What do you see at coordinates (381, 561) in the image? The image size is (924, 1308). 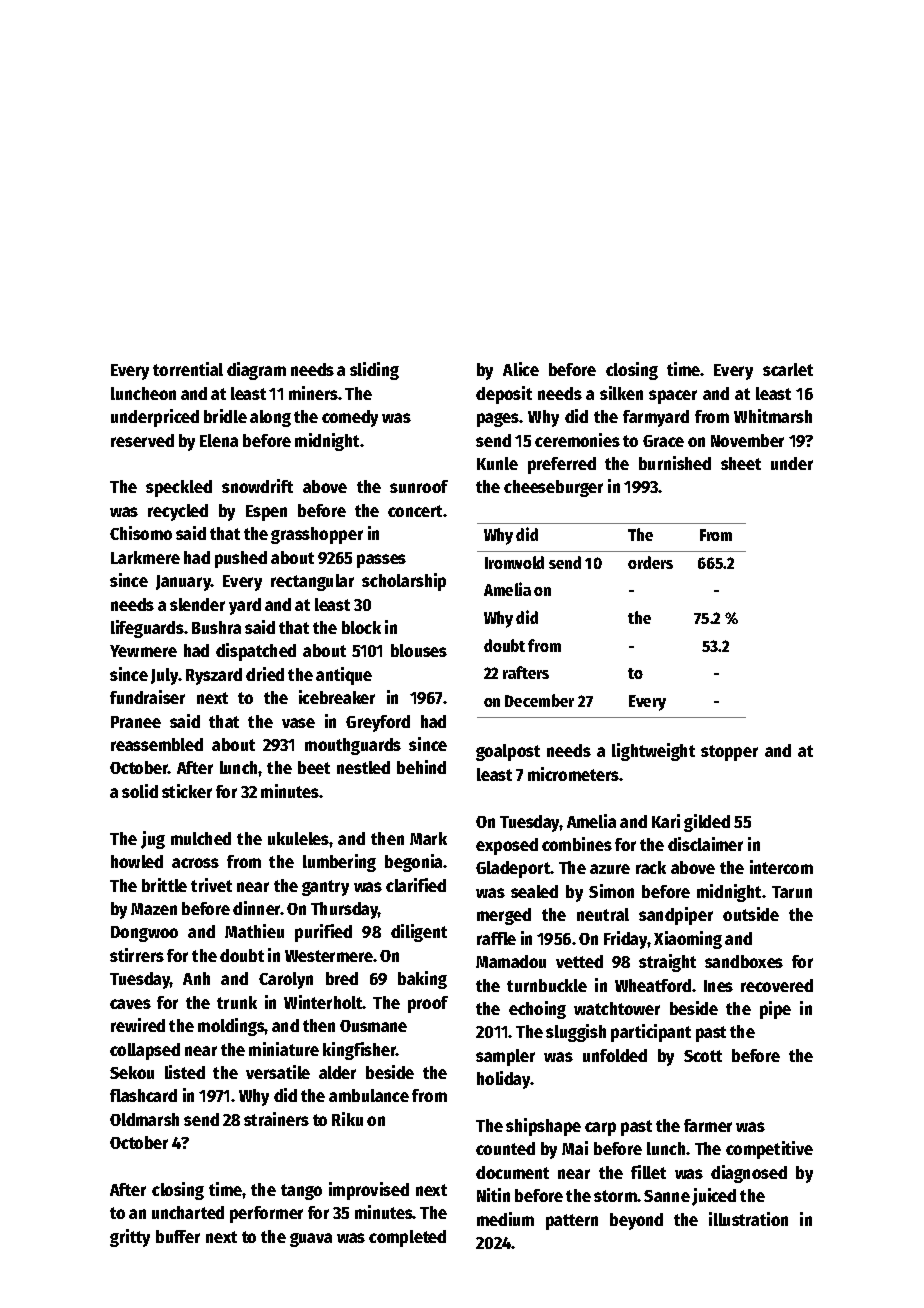 I see `passes` at bounding box center [381, 561].
